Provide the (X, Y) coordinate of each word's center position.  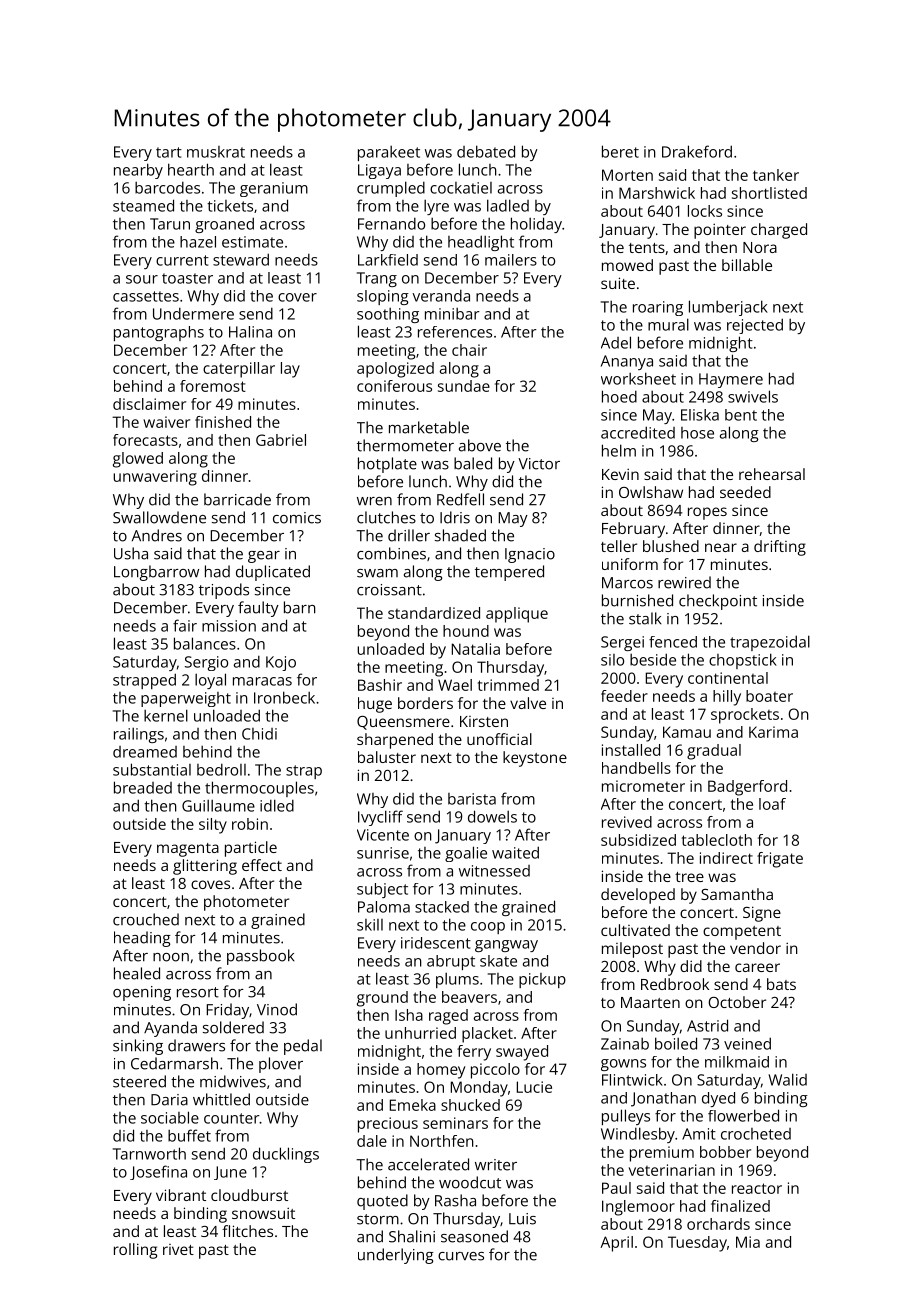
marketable (429, 427)
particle (251, 849)
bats (781, 984)
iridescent (436, 943)
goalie (466, 854)
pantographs (159, 333)
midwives (233, 1081)
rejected (755, 326)
